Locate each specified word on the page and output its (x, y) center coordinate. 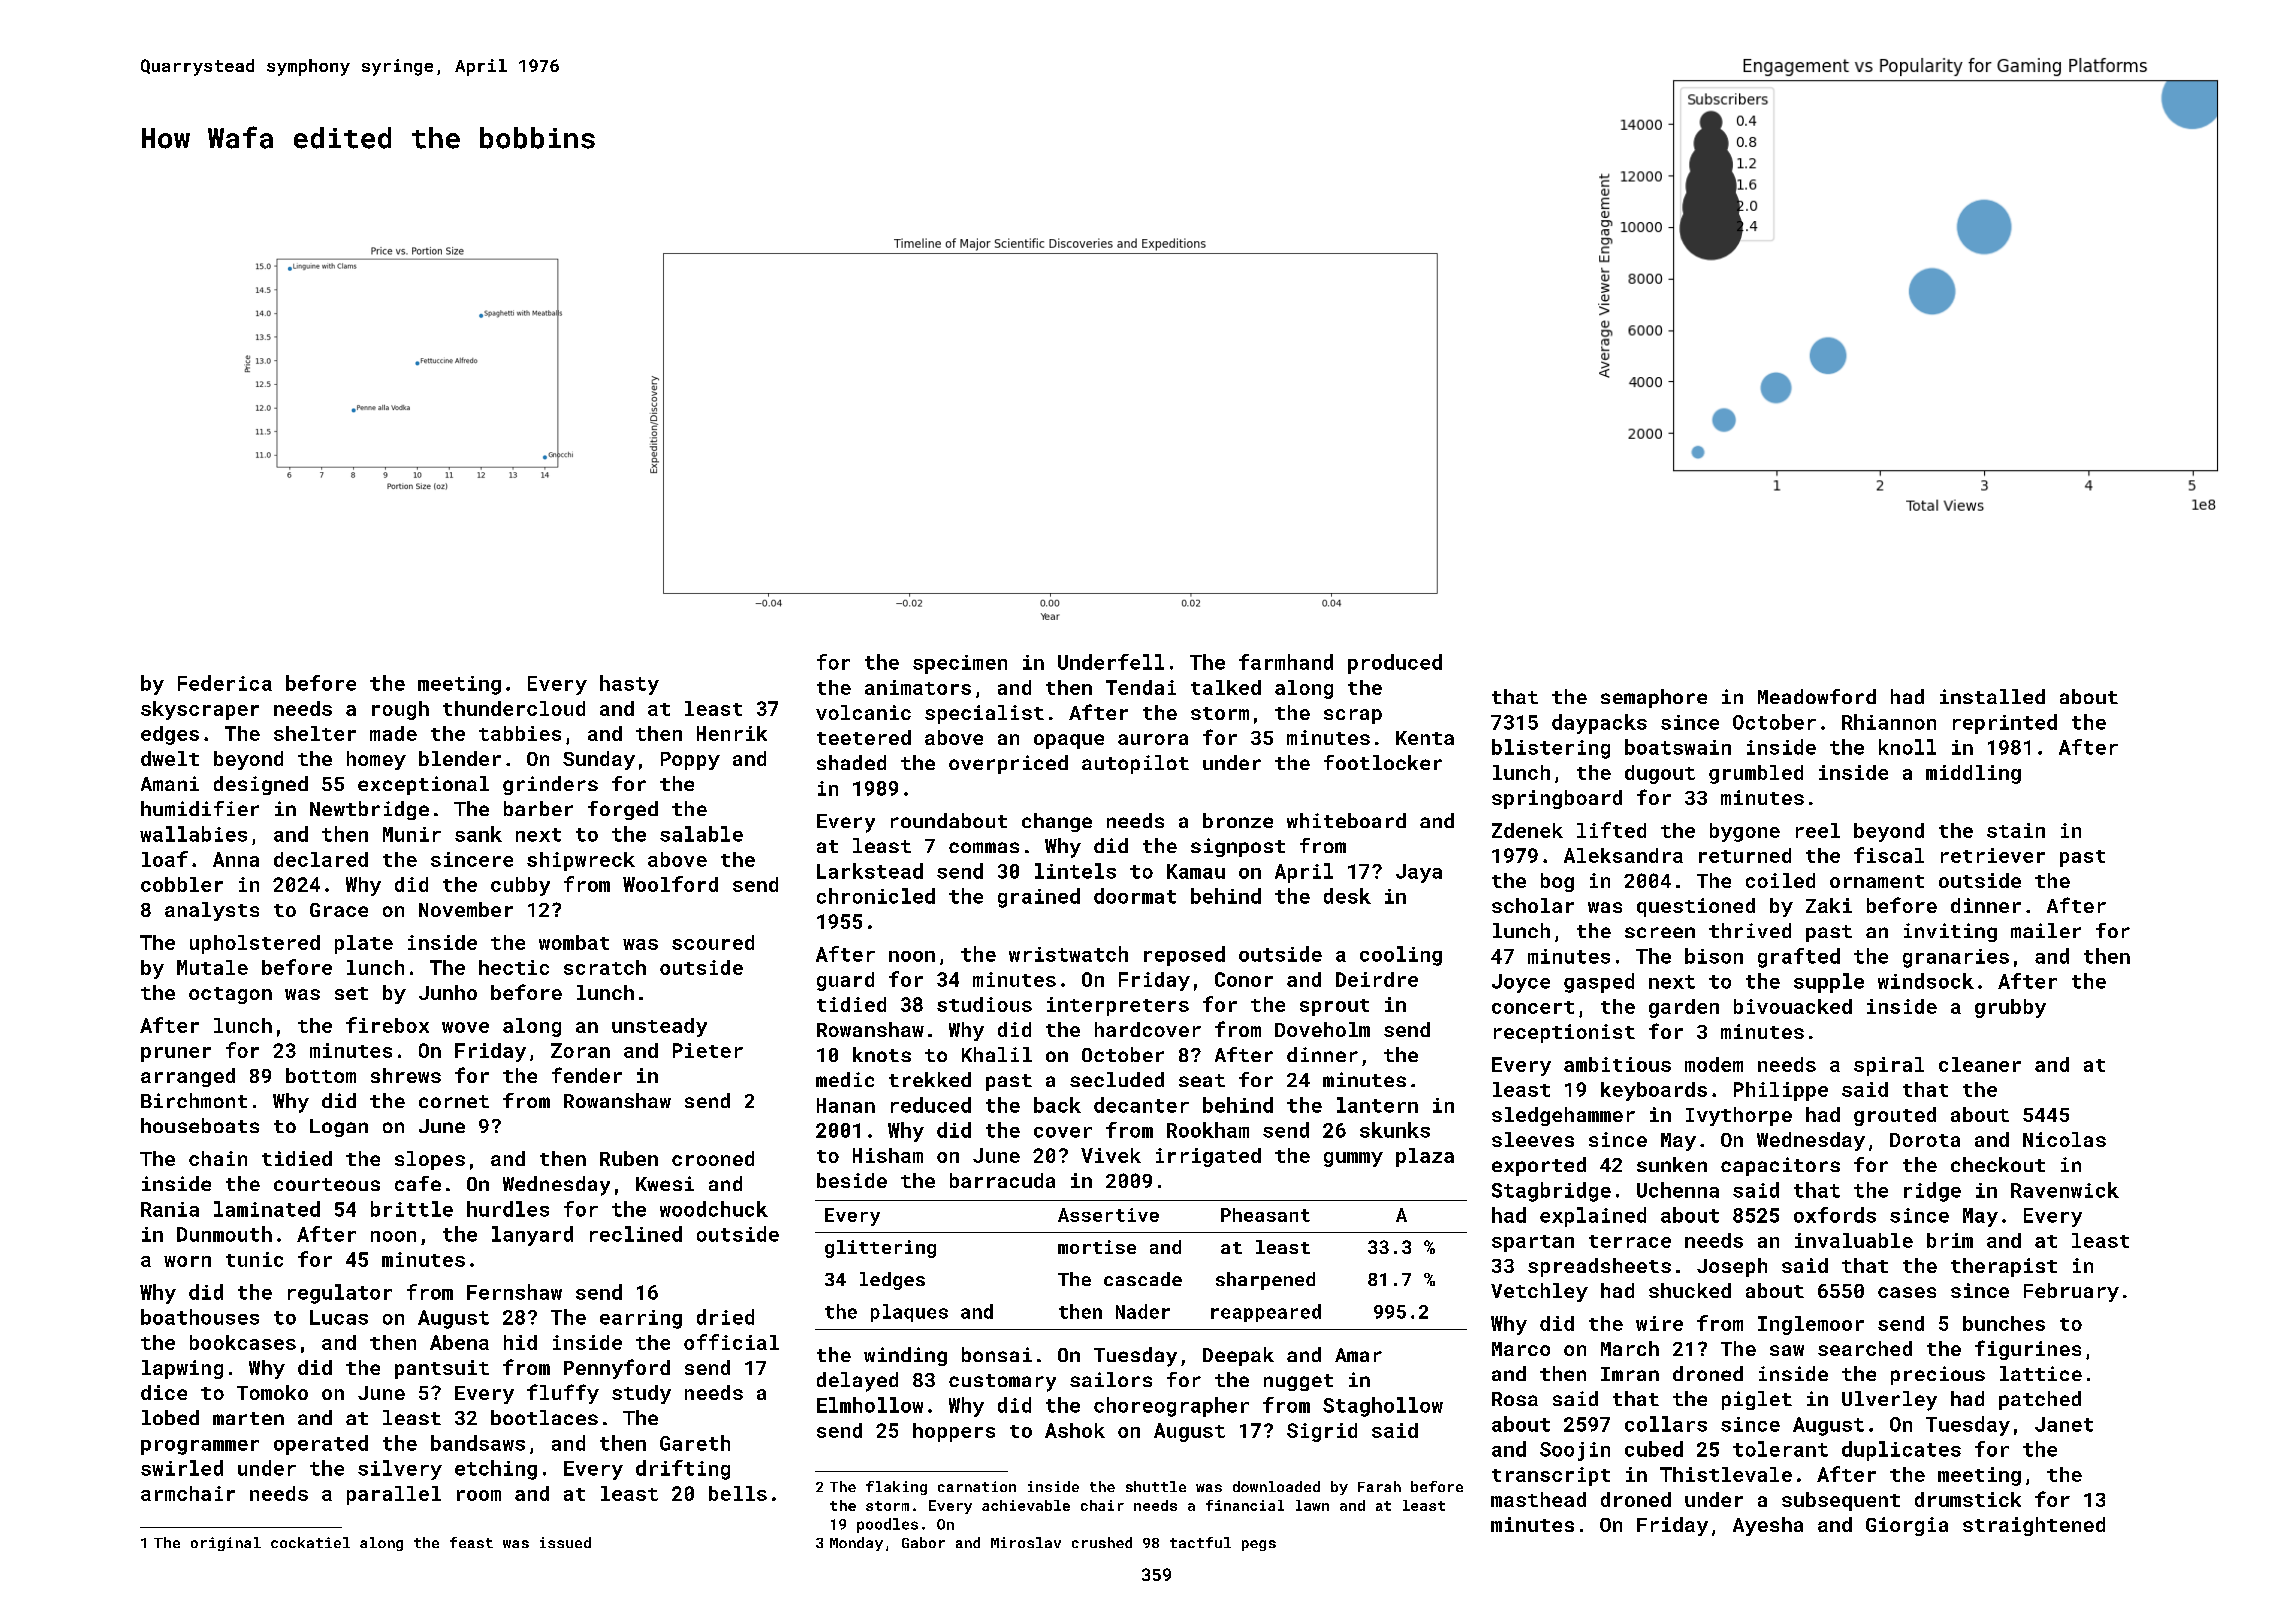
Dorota (1925, 1140)
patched (2040, 1400)
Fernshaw (514, 1292)
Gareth (695, 1443)
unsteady (659, 1027)
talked (1226, 687)
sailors (1111, 1379)
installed (1992, 696)
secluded (1117, 1079)
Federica (225, 683)
